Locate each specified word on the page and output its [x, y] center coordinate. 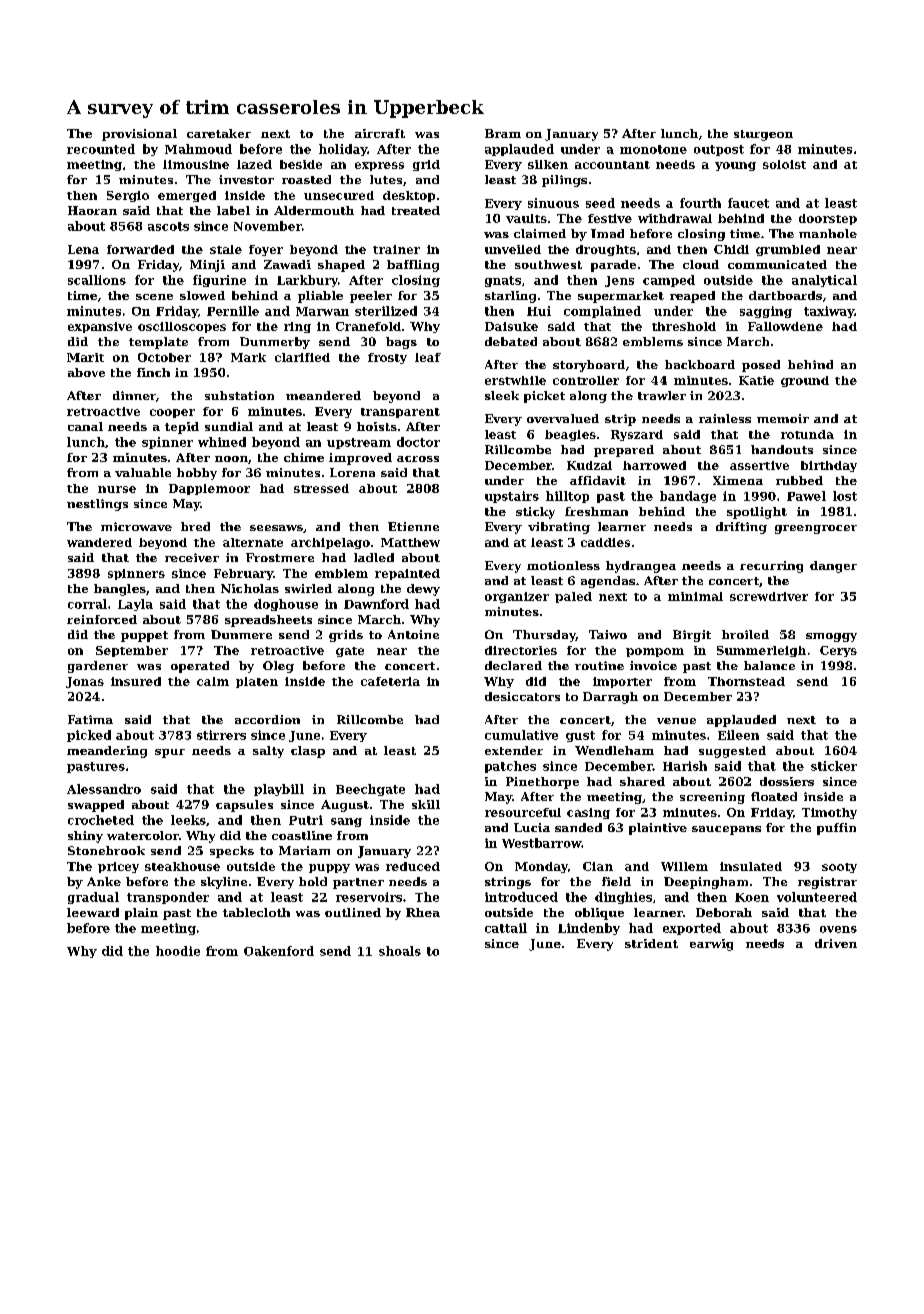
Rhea [423, 912]
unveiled [513, 249]
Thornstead [746, 681]
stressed [321, 488]
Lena [83, 249]
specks [232, 852]
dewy [423, 590]
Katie [756, 380]
